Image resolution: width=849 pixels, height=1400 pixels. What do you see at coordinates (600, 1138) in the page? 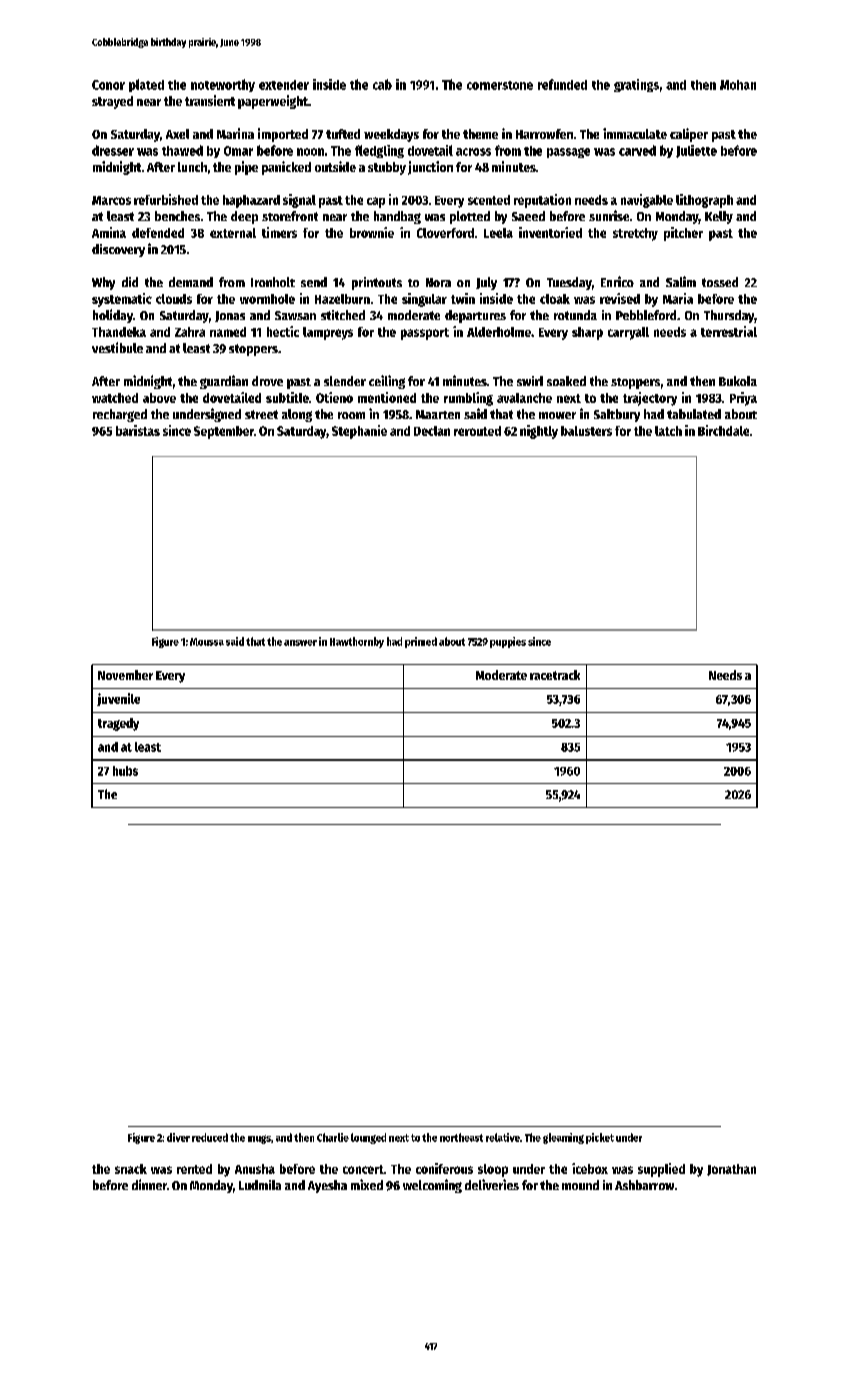
I see `picket` at bounding box center [600, 1138].
